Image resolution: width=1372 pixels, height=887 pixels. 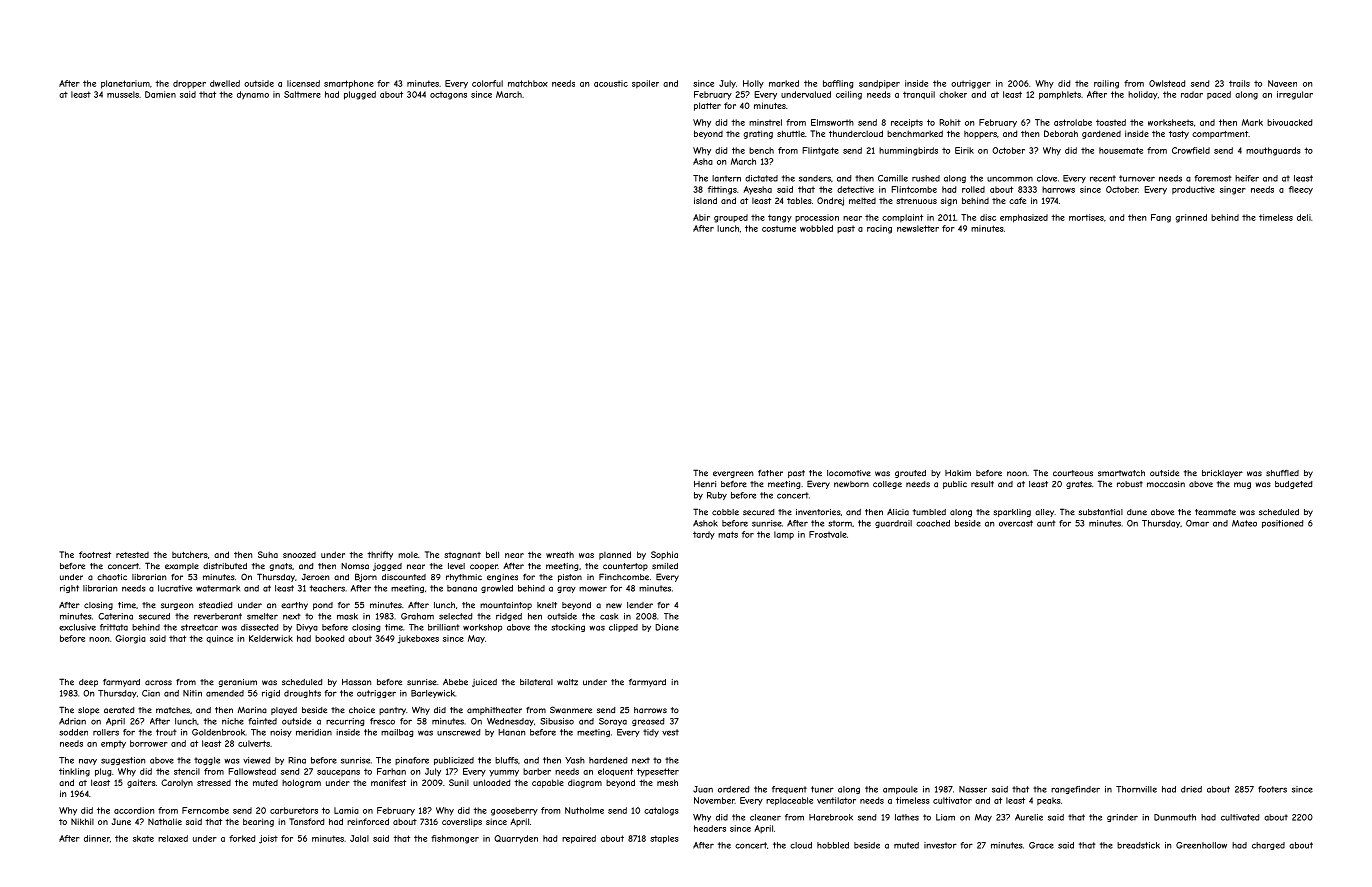 I want to click on Henri, so click(x=705, y=484).
